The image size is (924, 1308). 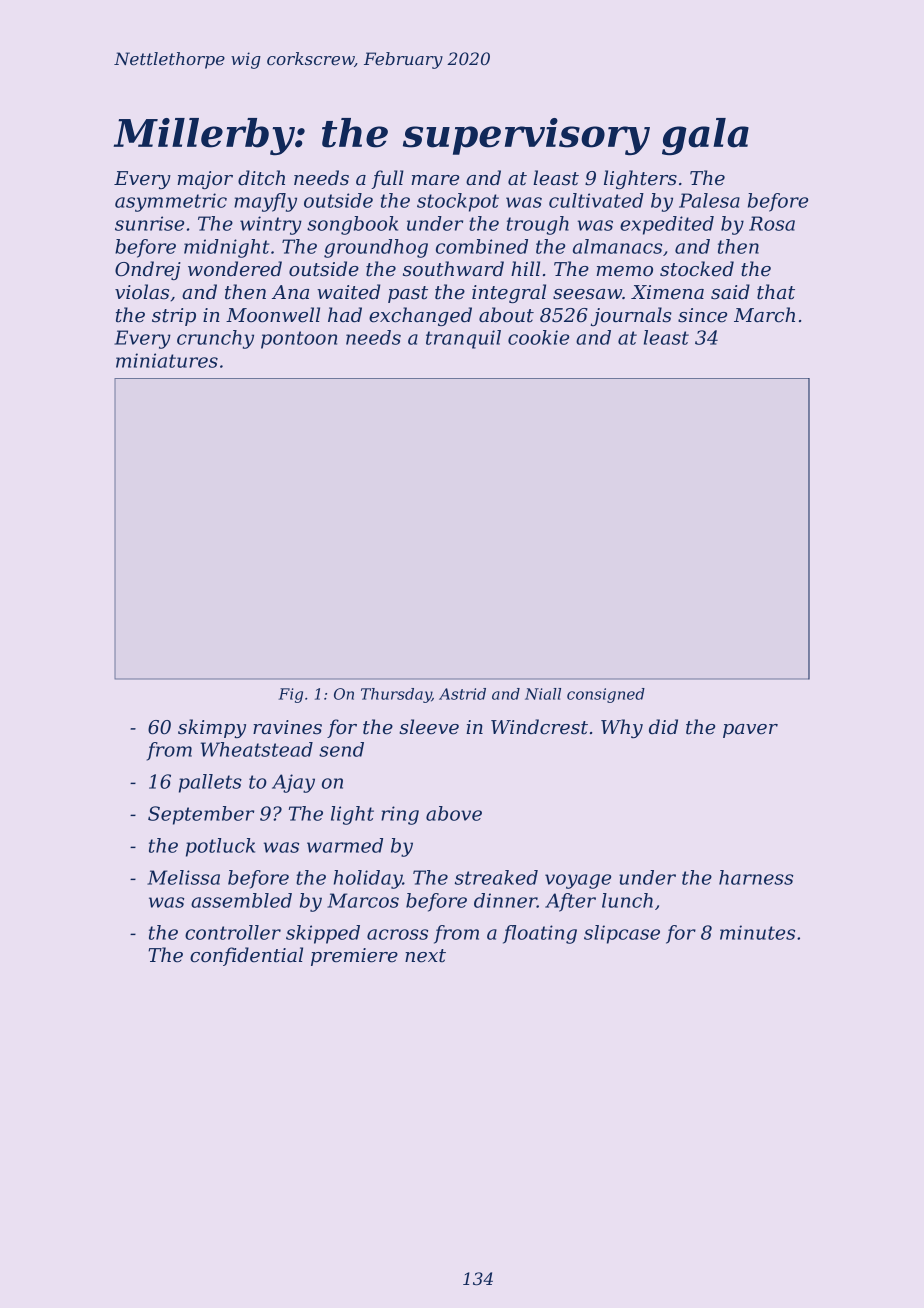 I want to click on warmed, so click(x=345, y=845).
